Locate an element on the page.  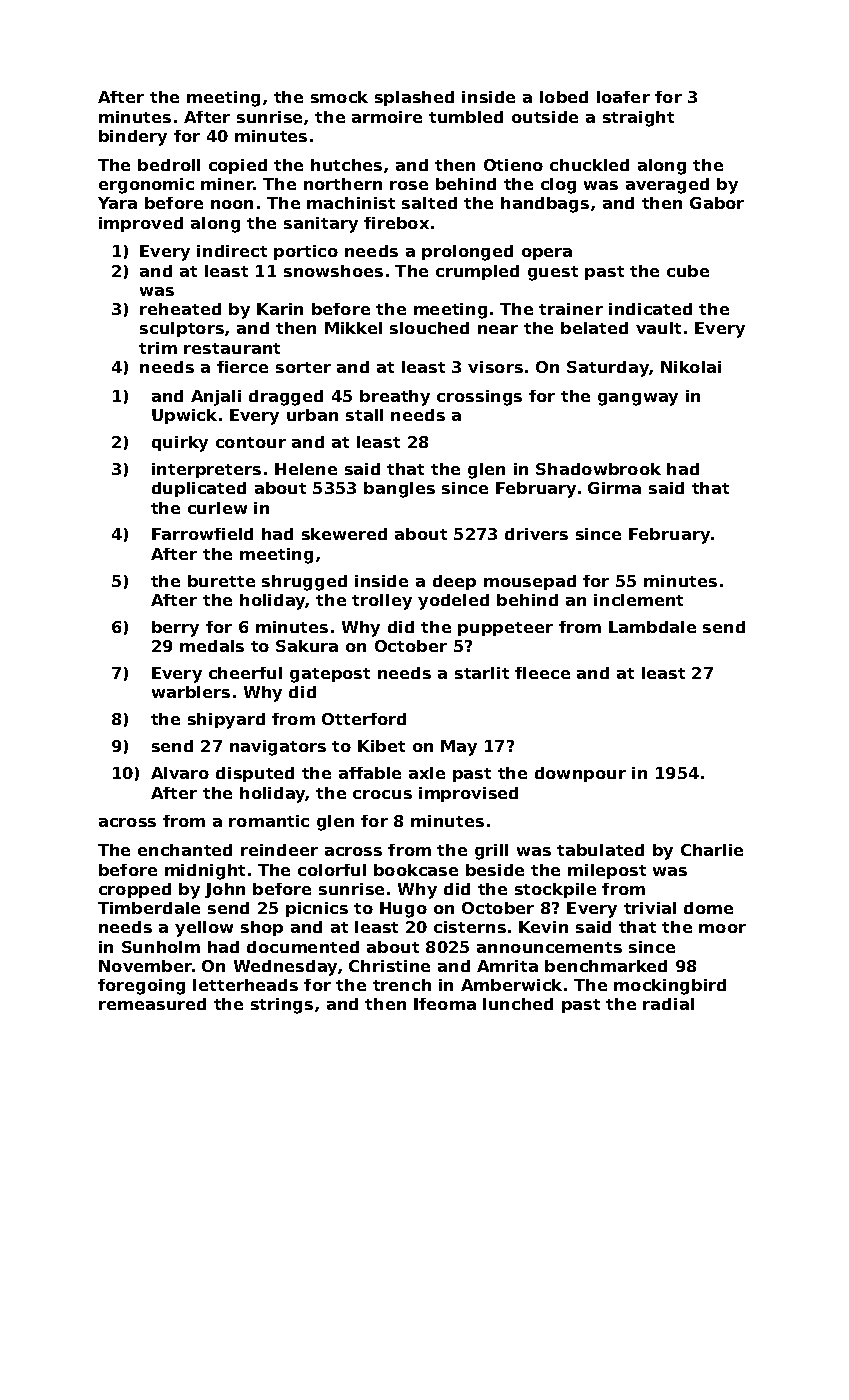
starlit is located at coordinates (482, 673).
